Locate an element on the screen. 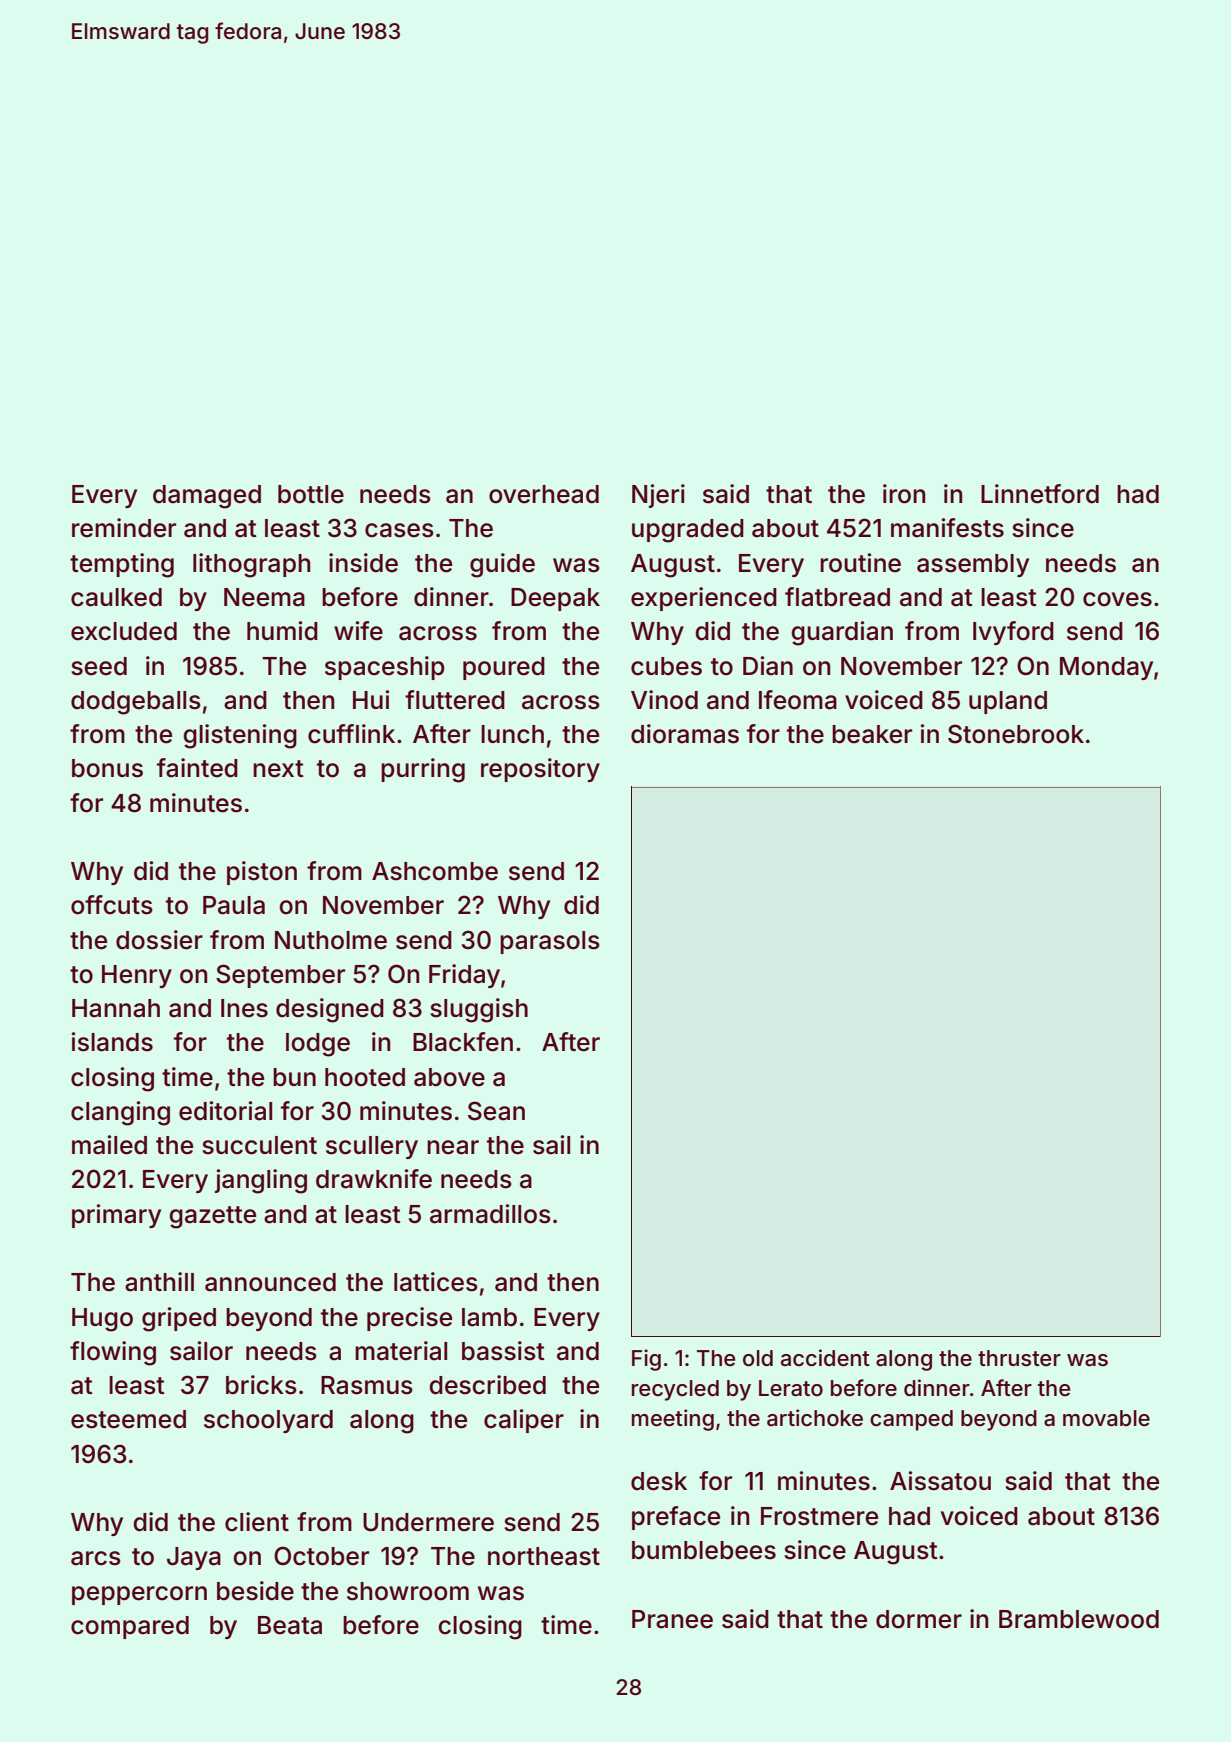 This screenshot has height=1742, width=1231. Linnetford is located at coordinates (1040, 494).
